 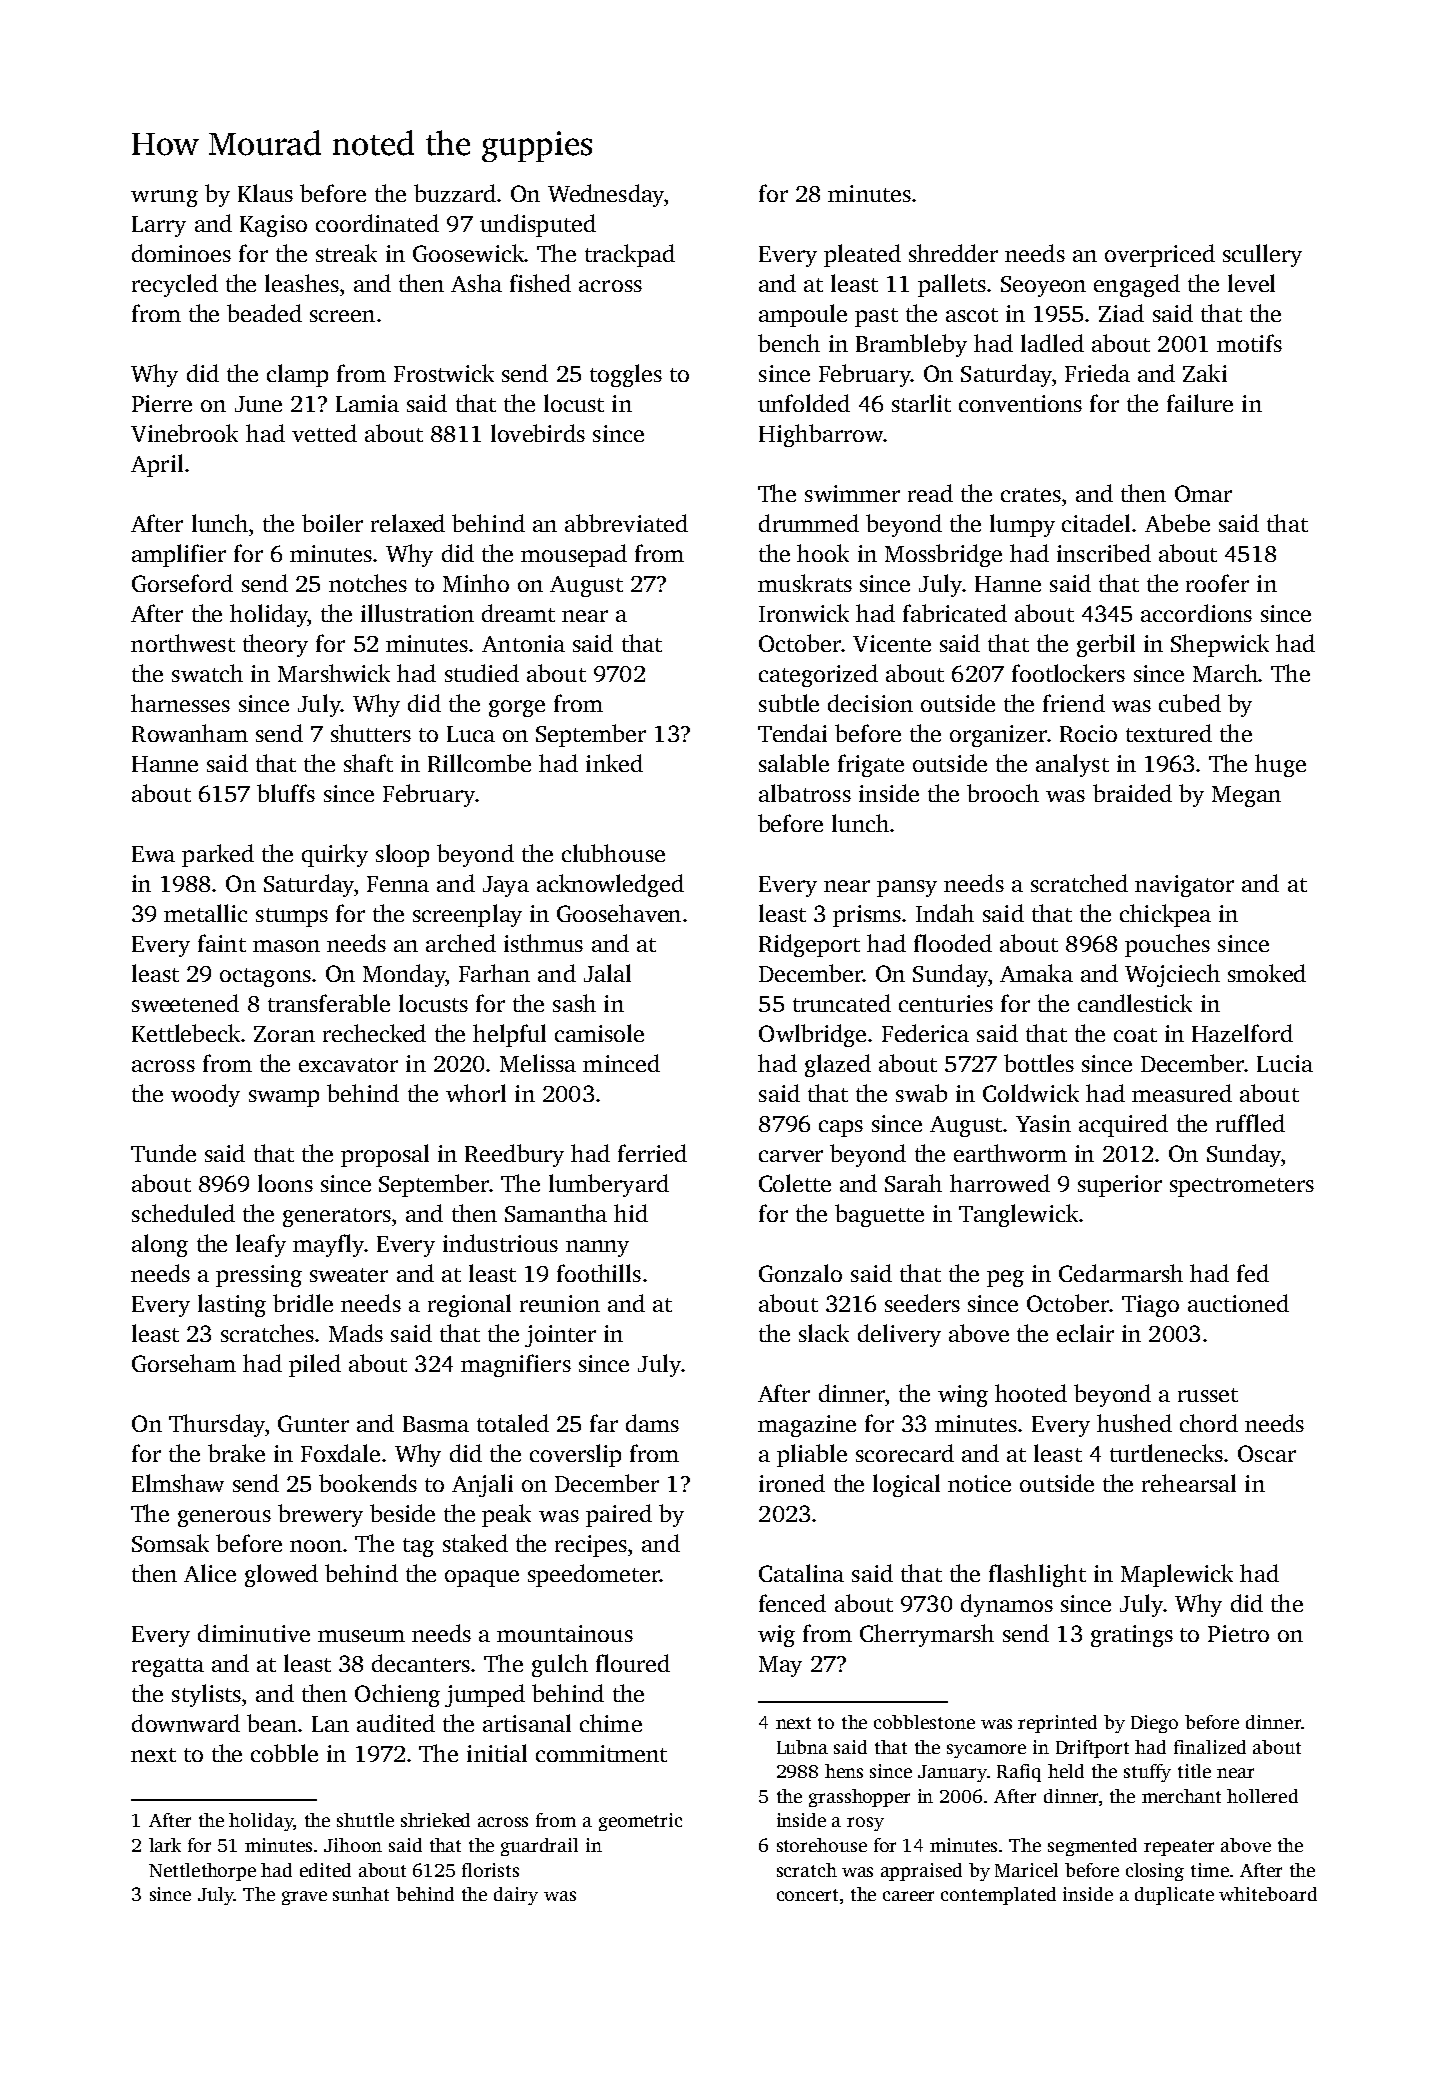 I want to click on edited, so click(x=325, y=1870).
